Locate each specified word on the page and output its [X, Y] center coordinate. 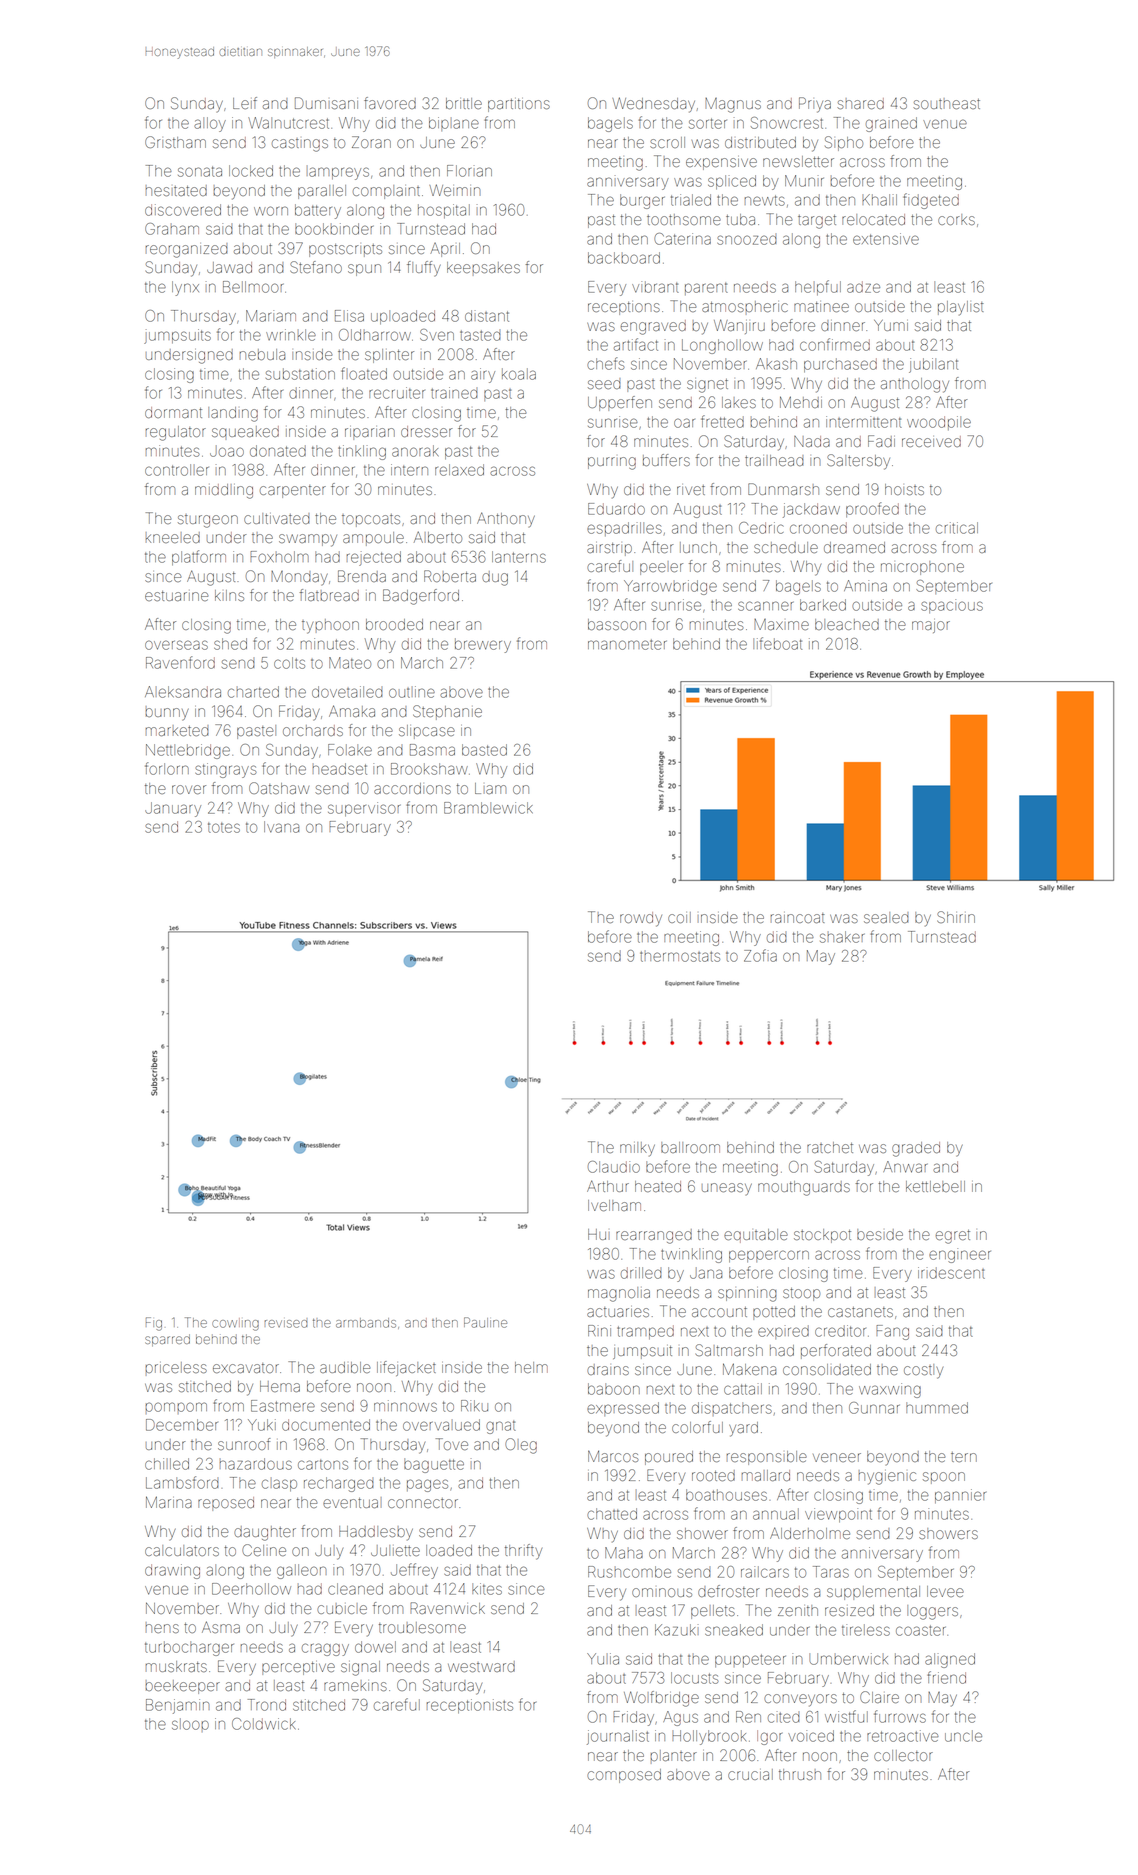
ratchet [830, 1147]
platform [199, 557]
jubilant [933, 365]
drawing [172, 1571]
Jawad [229, 267]
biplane [454, 124]
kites [487, 1589]
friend [947, 1677]
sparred [167, 1340]
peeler [661, 568]
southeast [946, 103]
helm [531, 1367]
